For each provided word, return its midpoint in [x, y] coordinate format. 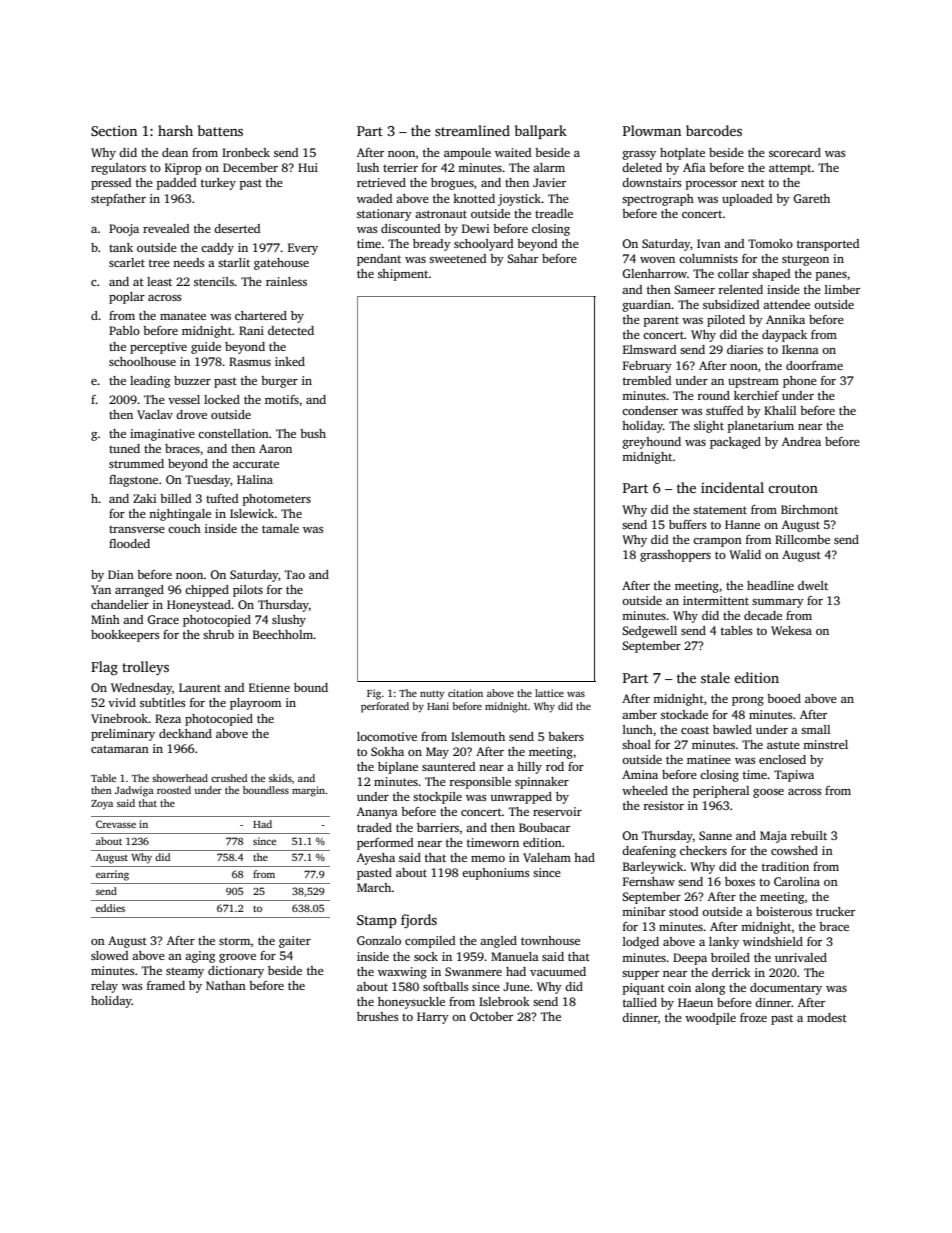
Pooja [124, 230]
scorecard [795, 152]
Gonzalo [379, 940]
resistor [663, 805]
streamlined [472, 130]
